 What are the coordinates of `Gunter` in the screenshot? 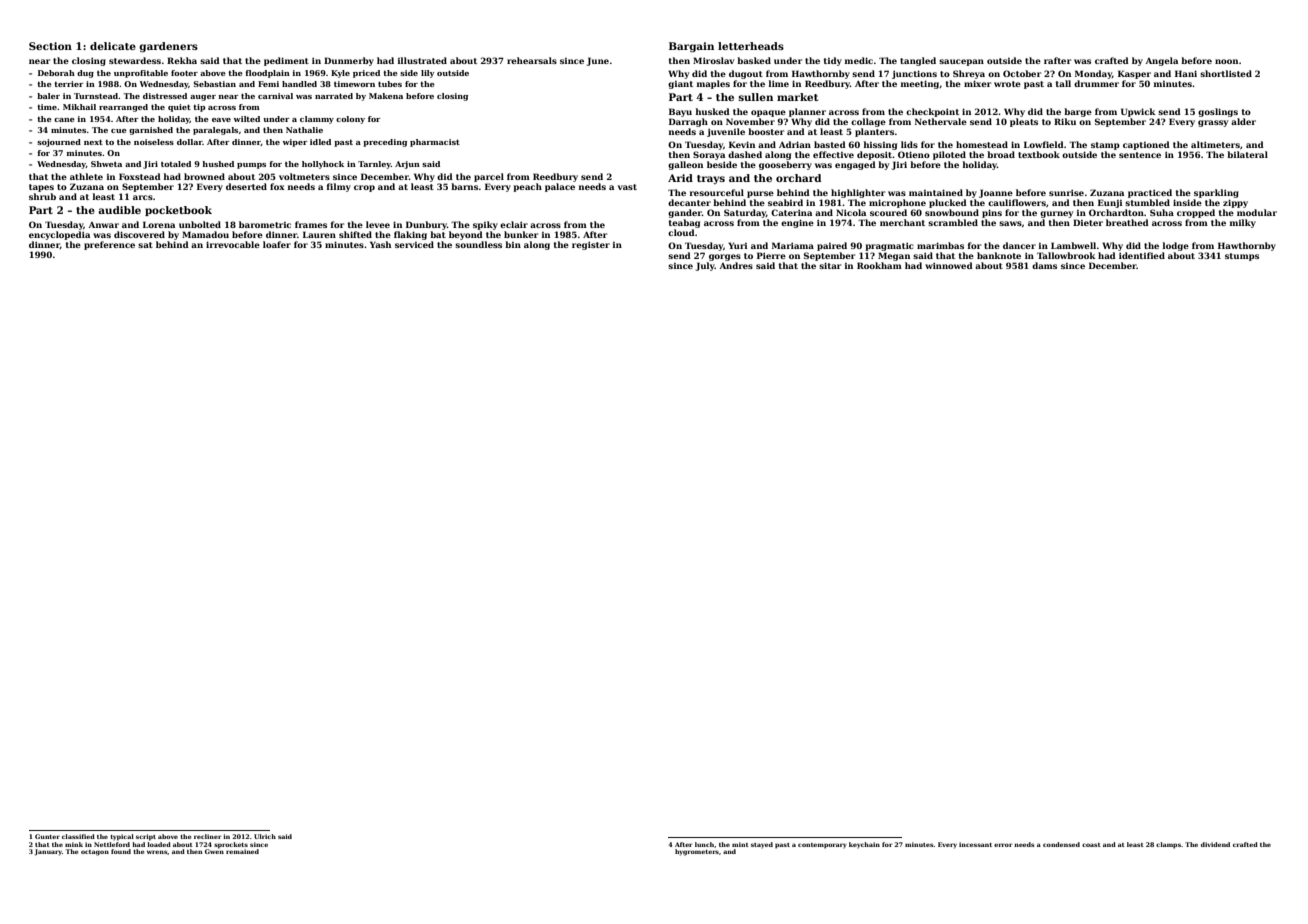 It's located at (47, 836).
